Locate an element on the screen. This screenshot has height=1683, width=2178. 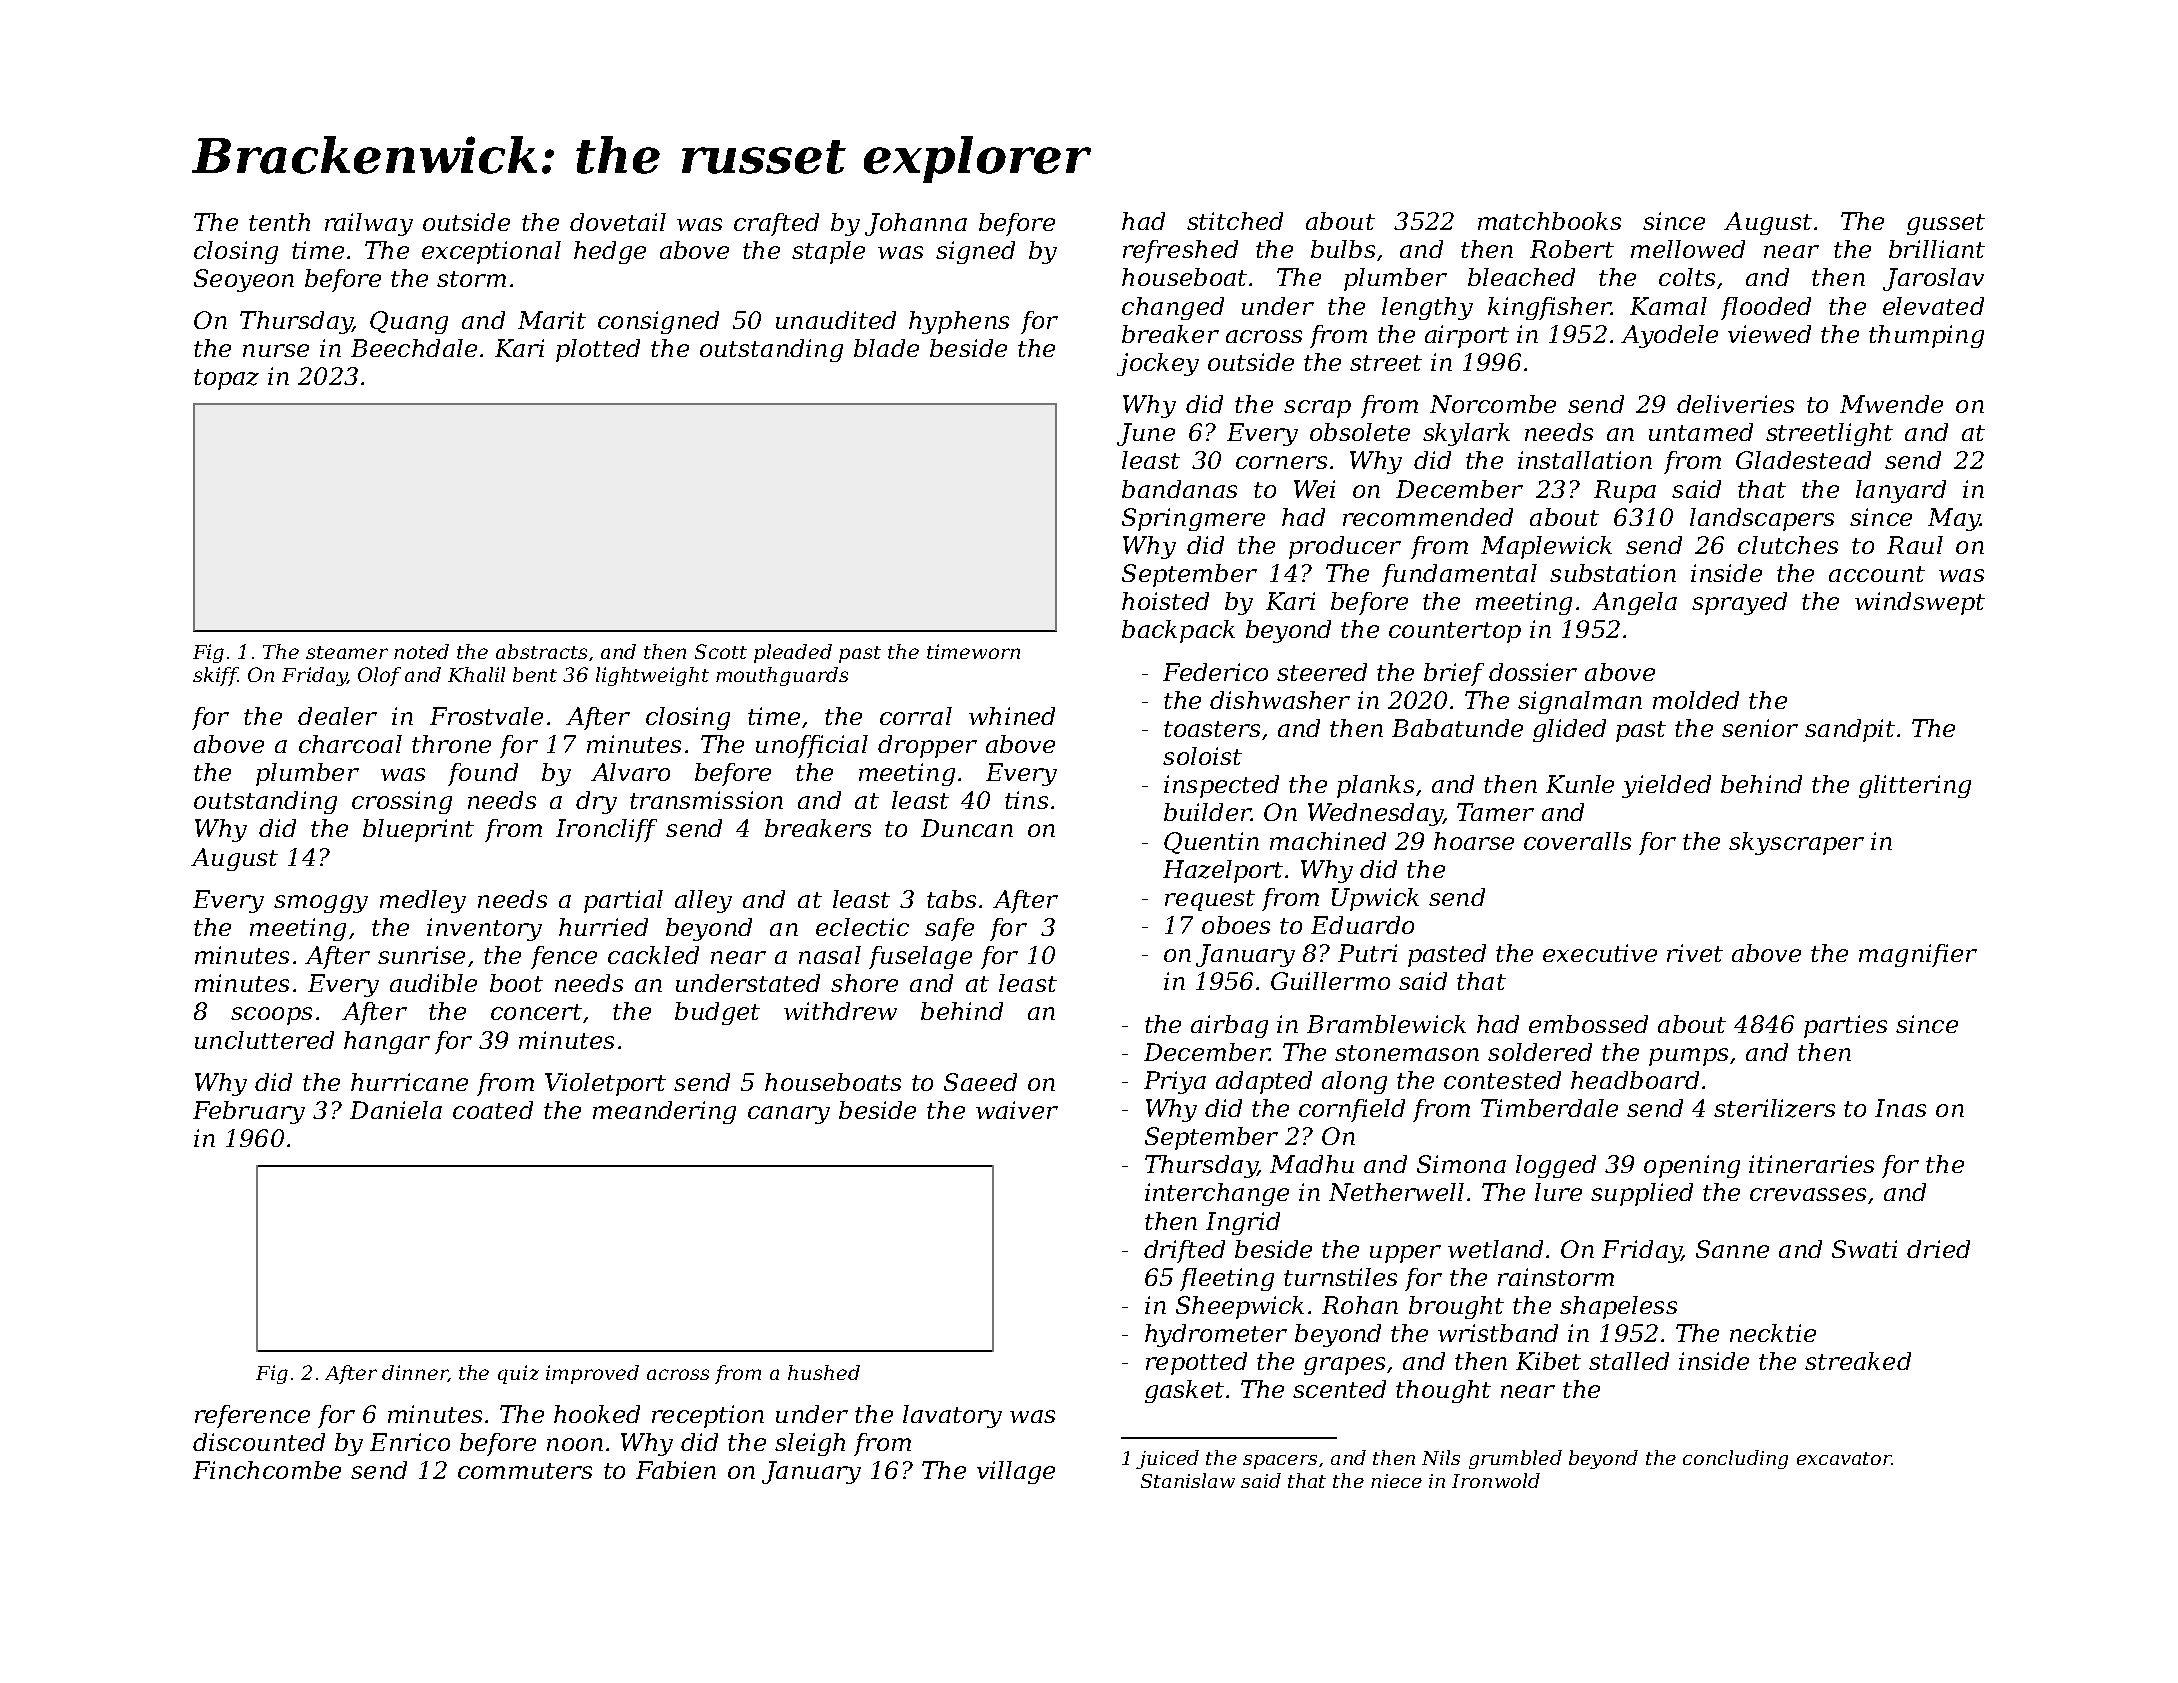
dinner is located at coordinates (415, 1373).
